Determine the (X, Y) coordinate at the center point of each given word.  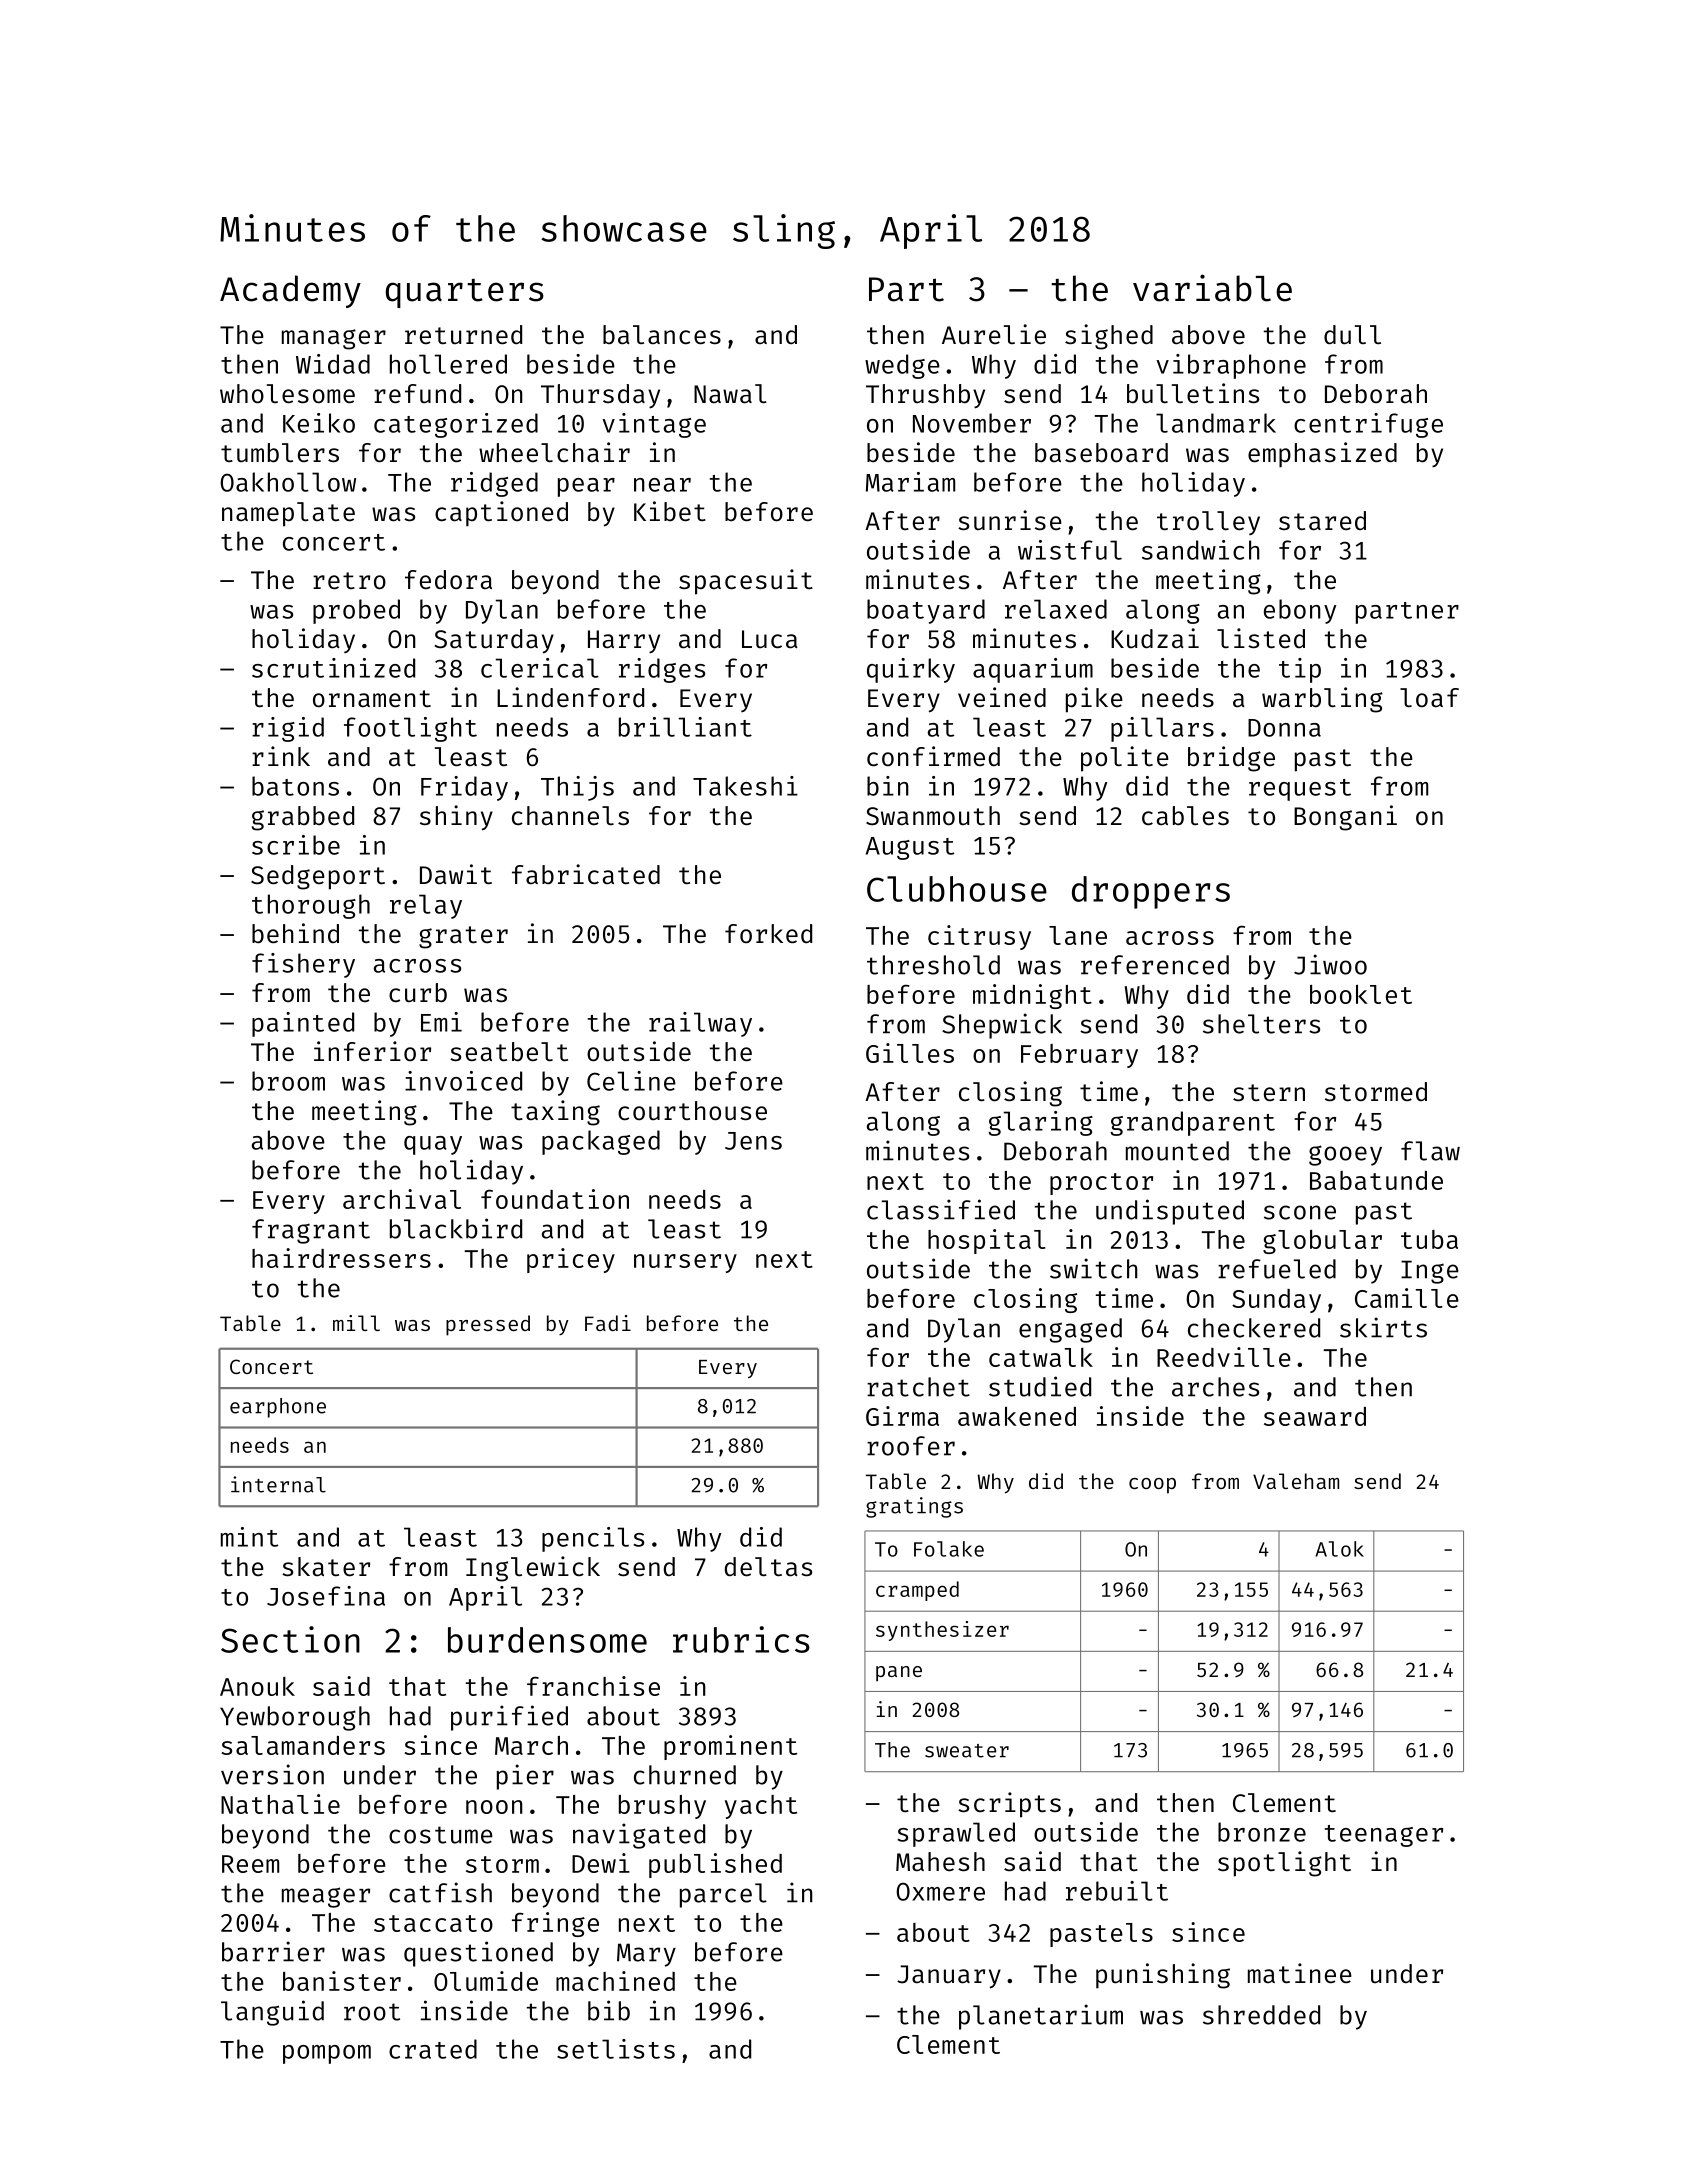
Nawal (730, 394)
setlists (616, 2049)
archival (402, 1199)
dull (1352, 335)
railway (700, 1024)
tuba (1429, 1239)
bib (609, 2010)
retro (349, 581)
